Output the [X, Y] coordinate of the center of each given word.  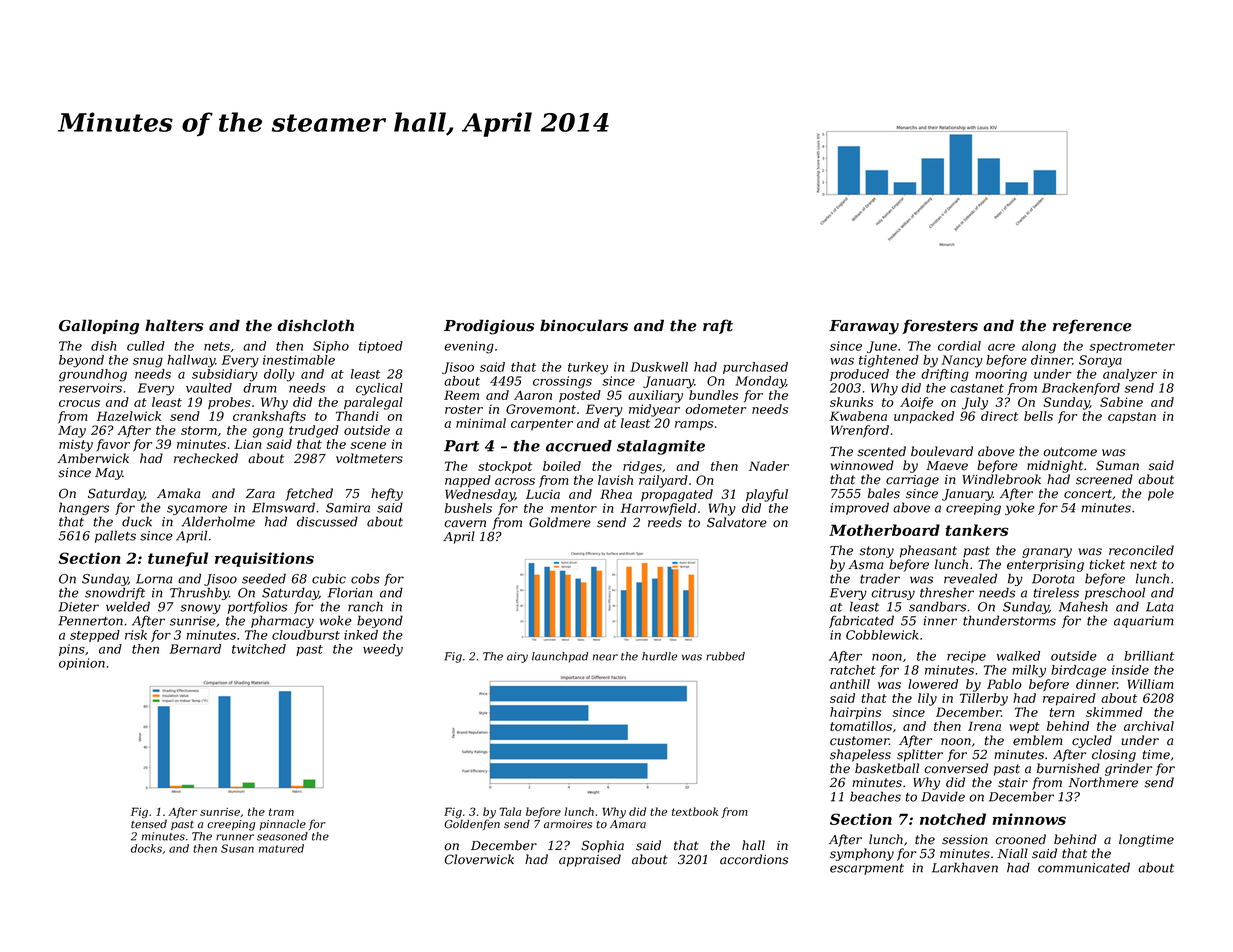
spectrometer [1132, 347]
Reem [461, 395]
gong [267, 433]
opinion [82, 664]
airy [517, 657]
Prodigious [489, 327]
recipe [966, 657]
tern [1061, 712]
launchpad [560, 657]
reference [1092, 326]
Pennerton [90, 621]
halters [174, 325]
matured [281, 848]
